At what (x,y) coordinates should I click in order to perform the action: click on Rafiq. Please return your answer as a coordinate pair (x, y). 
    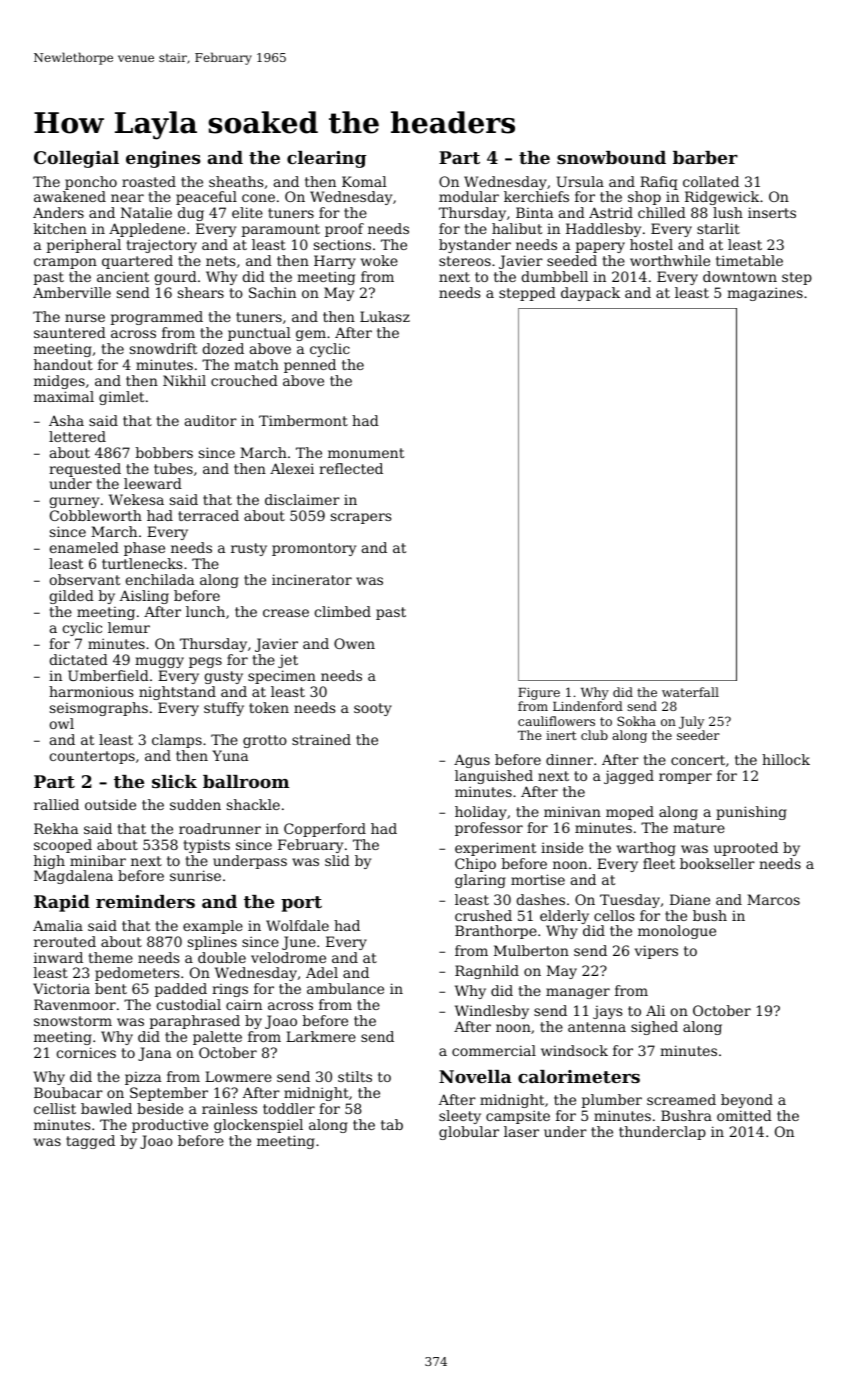
    Looking at the image, I should click on (659, 183).
